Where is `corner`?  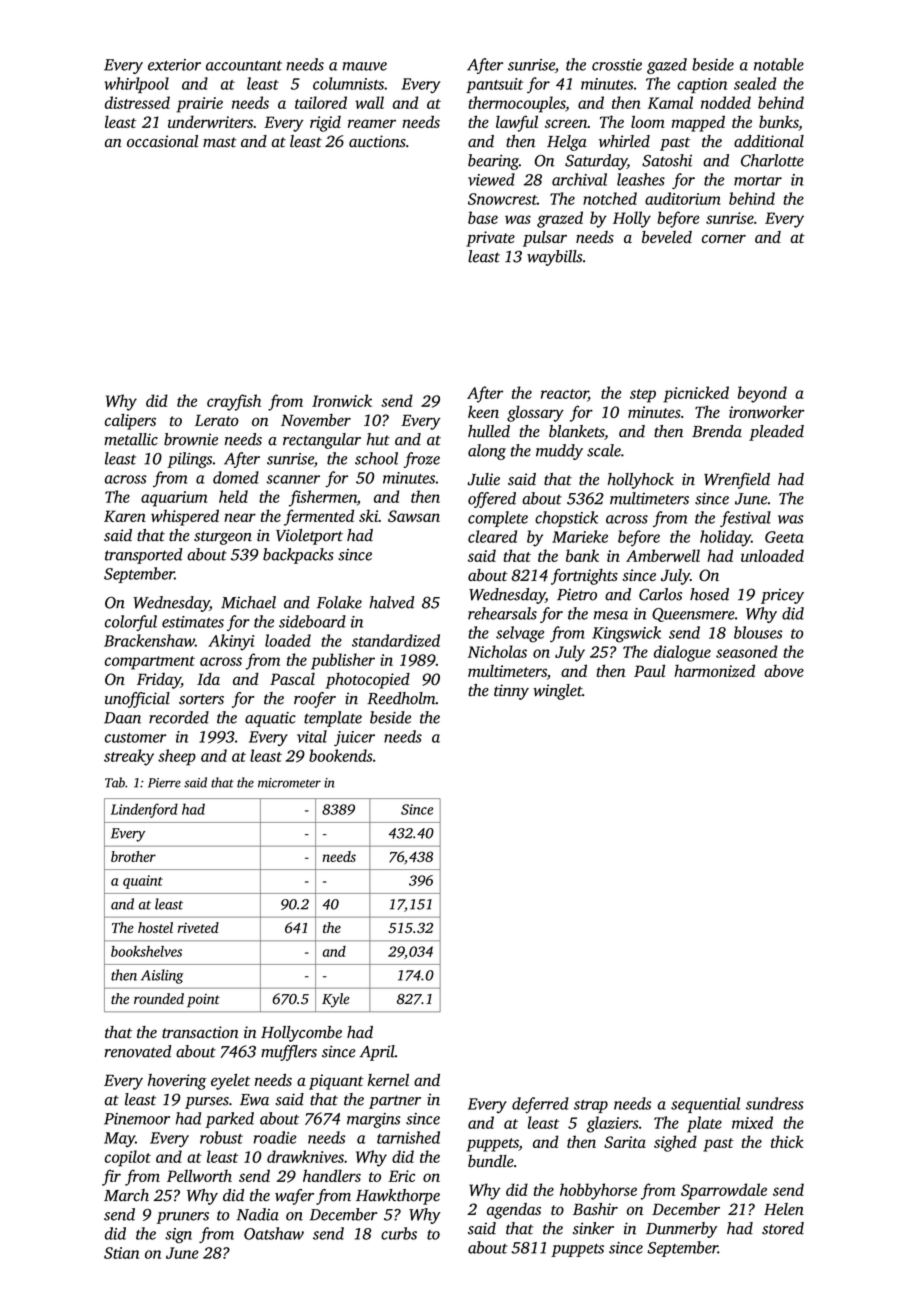 corner is located at coordinates (724, 238).
